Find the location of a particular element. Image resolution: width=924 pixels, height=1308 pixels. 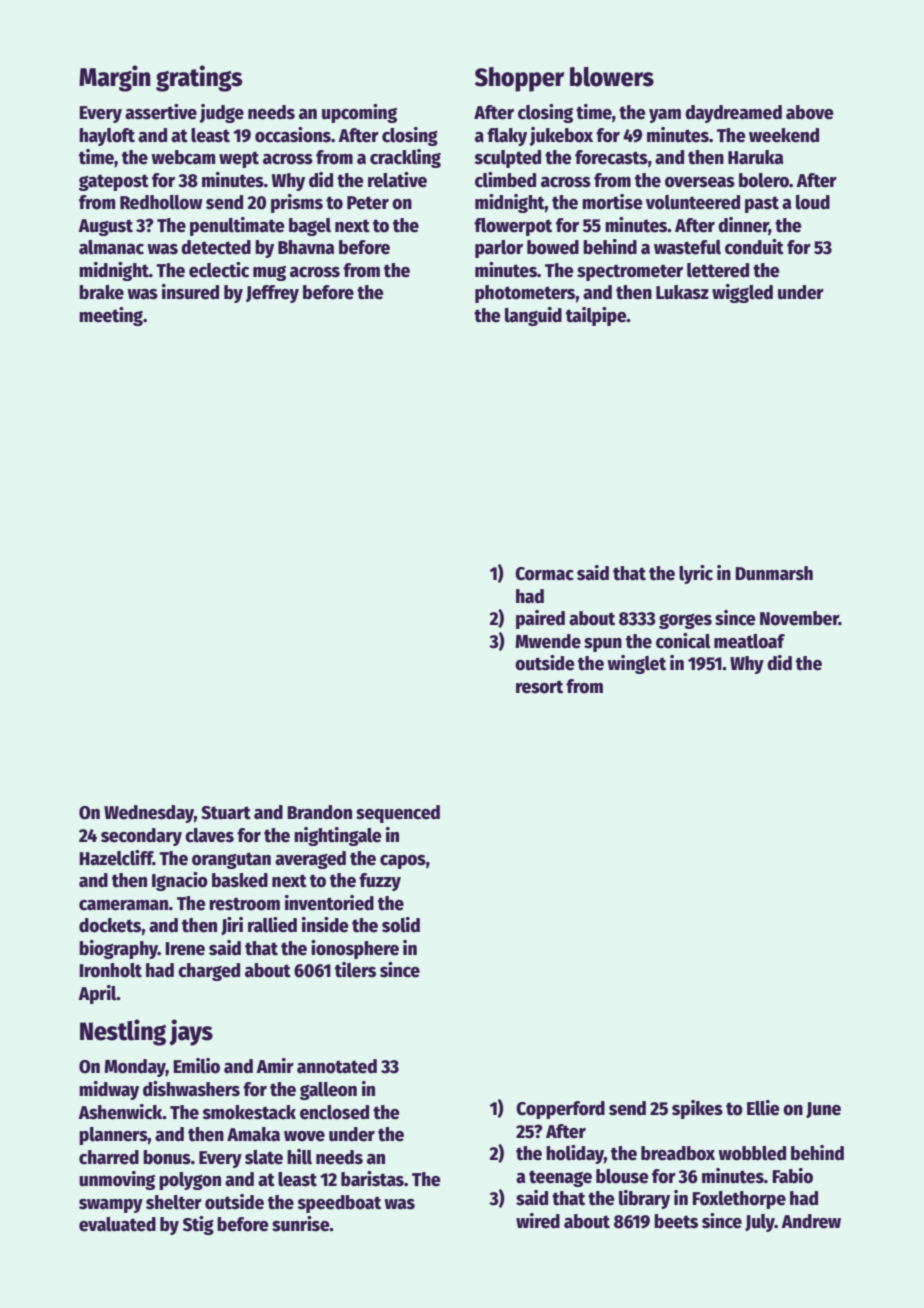

meeting is located at coordinates (111, 316).
